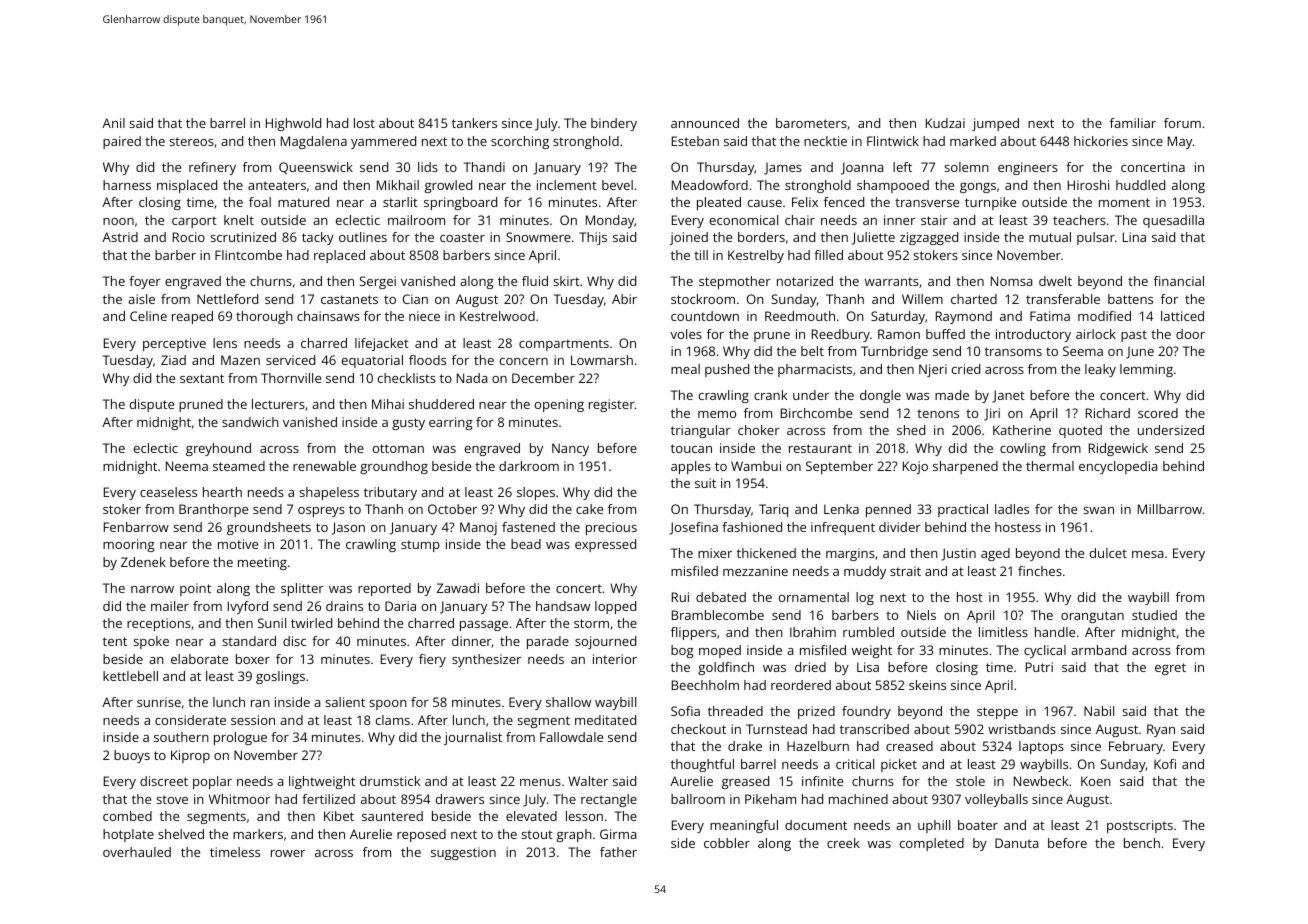 This page has width=1308, height=924. I want to click on Danuta, so click(1017, 843).
